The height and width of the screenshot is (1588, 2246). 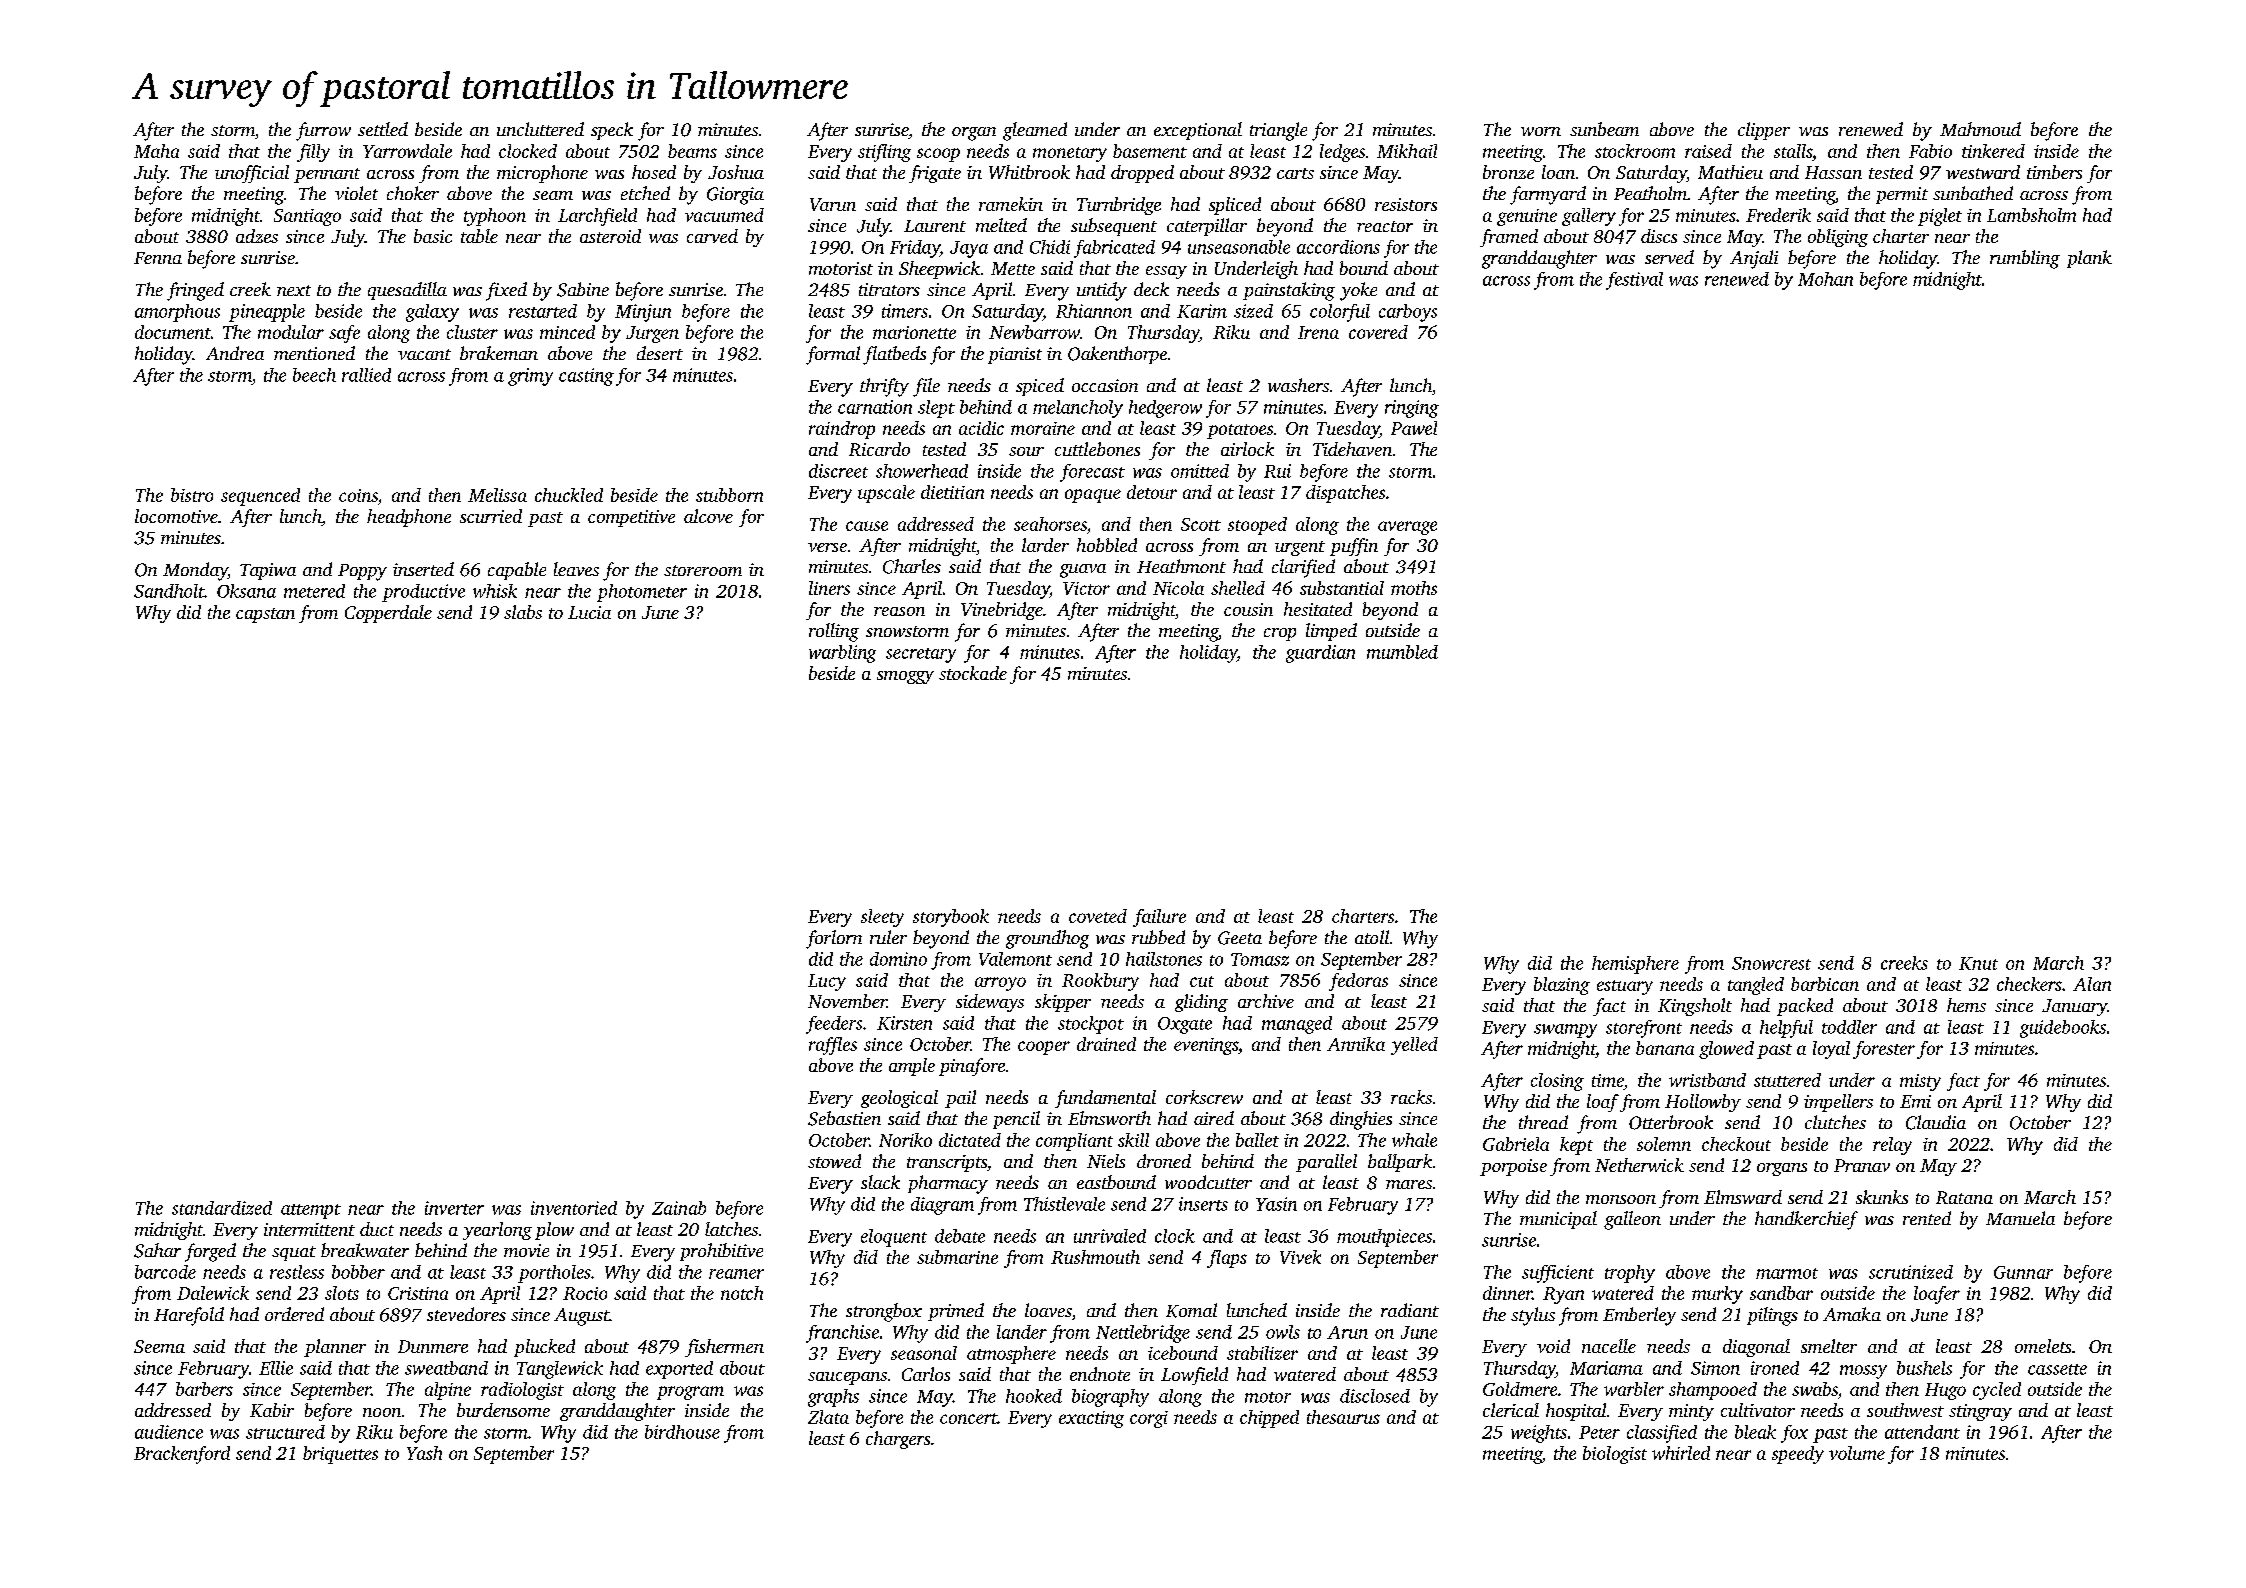 What do you see at coordinates (612, 131) in the screenshot?
I see `speck` at bounding box center [612, 131].
